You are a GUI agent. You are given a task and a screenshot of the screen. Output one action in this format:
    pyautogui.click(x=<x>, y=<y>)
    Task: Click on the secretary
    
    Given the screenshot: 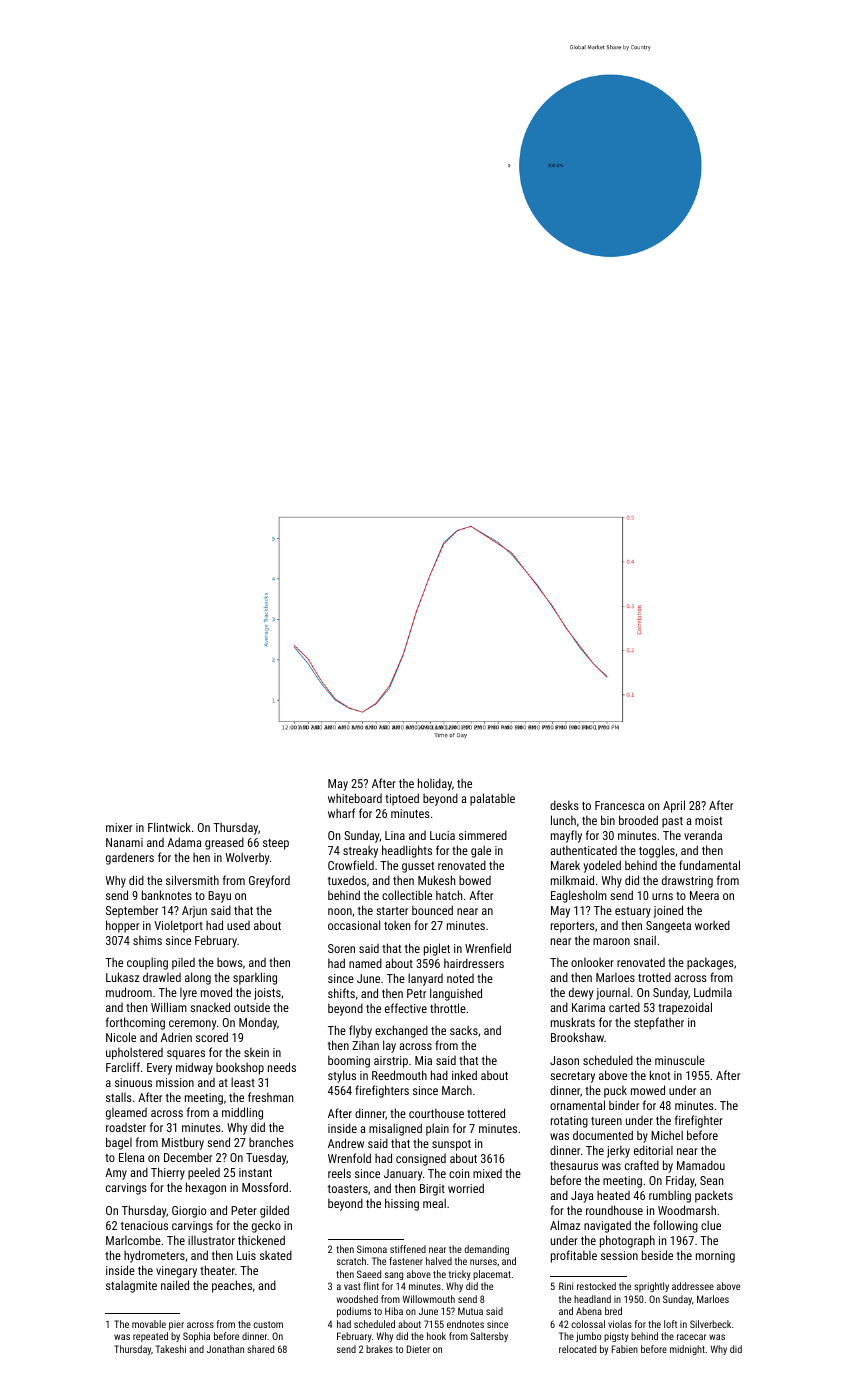 What is the action you would take?
    pyautogui.click(x=572, y=1077)
